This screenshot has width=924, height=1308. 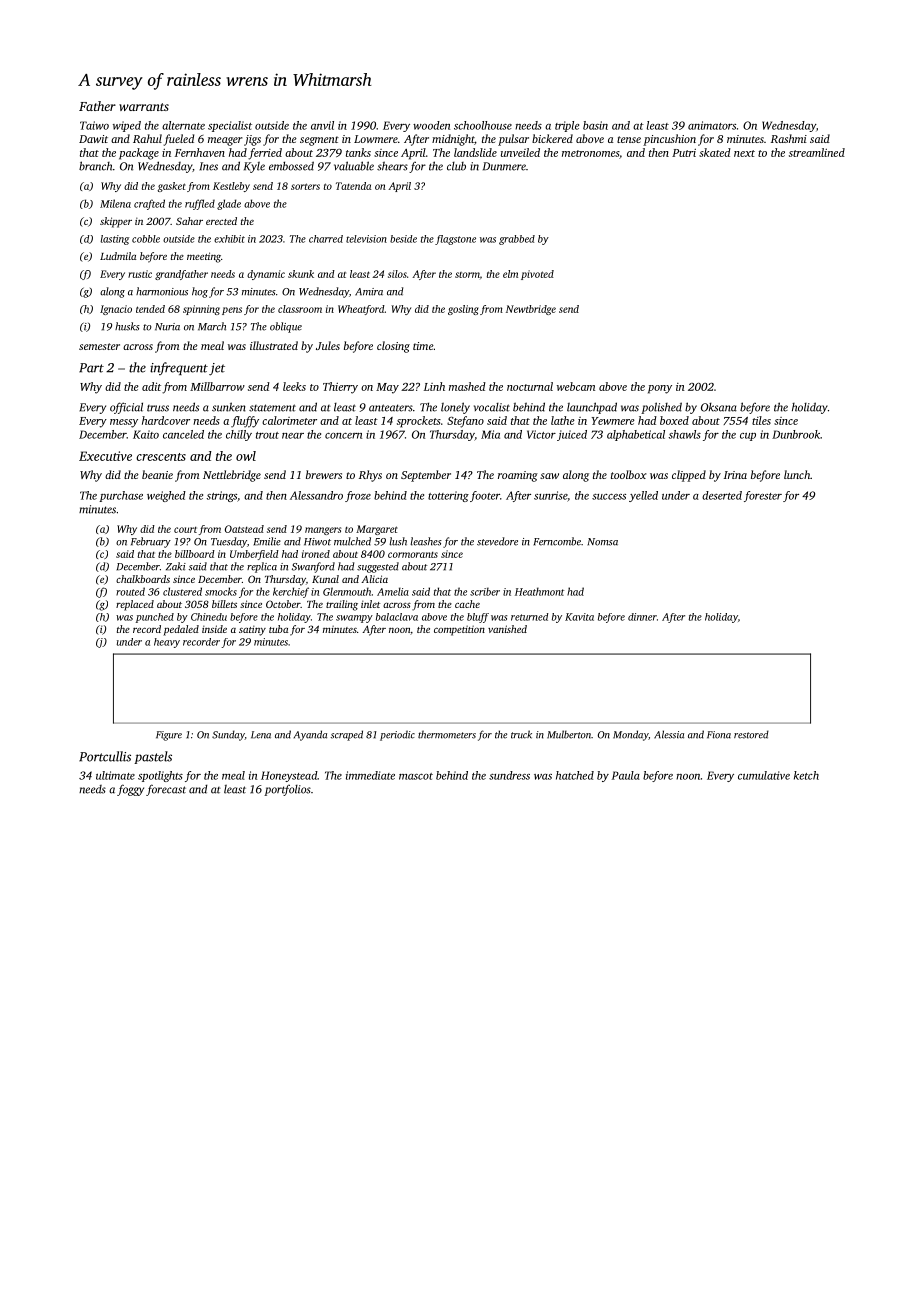 I want to click on portfolios, so click(x=287, y=790).
